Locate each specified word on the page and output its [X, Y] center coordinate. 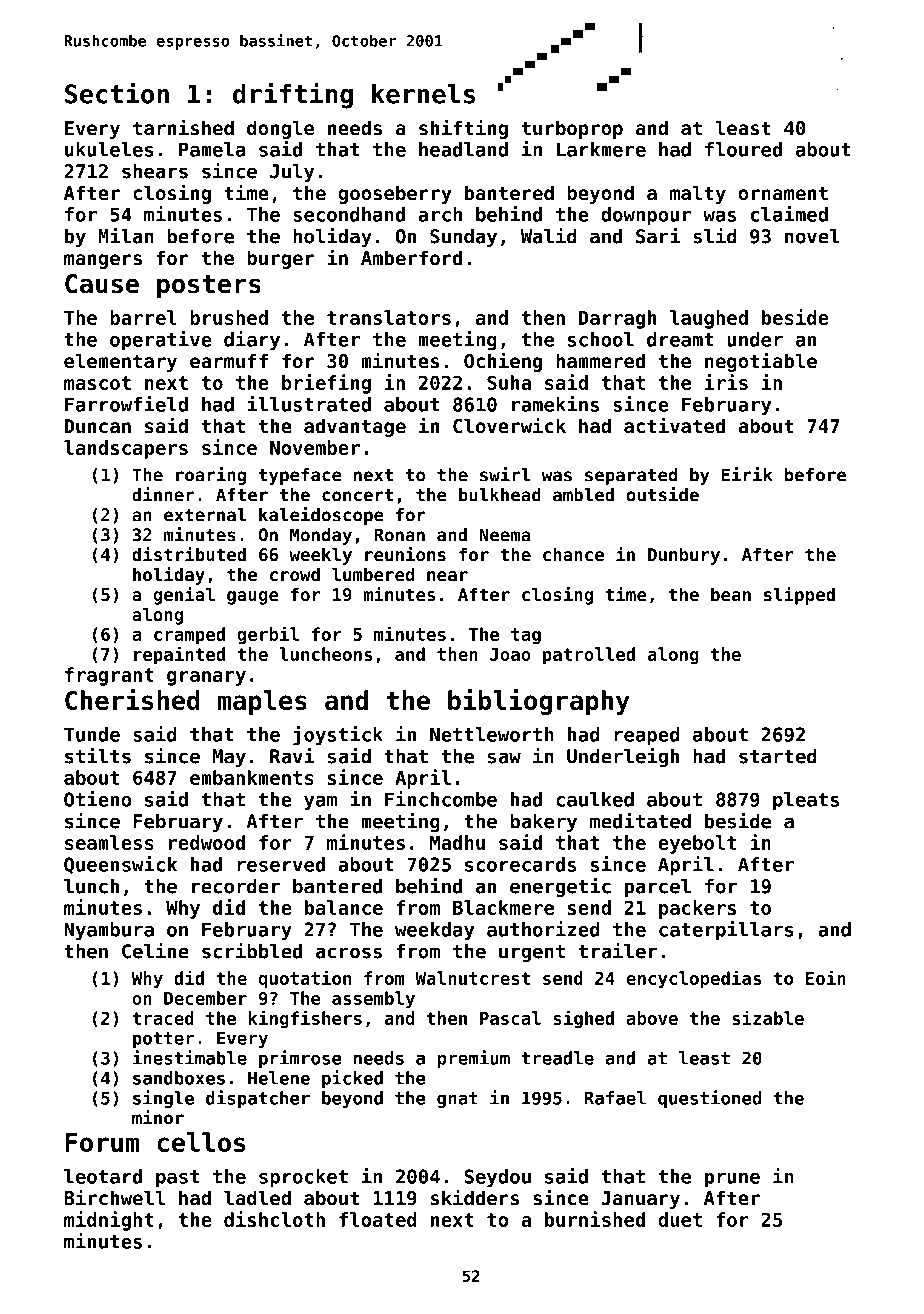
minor [158, 1117]
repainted [179, 655]
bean [731, 594]
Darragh [617, 319]
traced [163, 1018]
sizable [768, 1017]
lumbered [373, 574]
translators [389, 317]
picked [352, 1079]
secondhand [349, 214]
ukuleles [109, 149]
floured [743, 149]
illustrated [309, 404]
